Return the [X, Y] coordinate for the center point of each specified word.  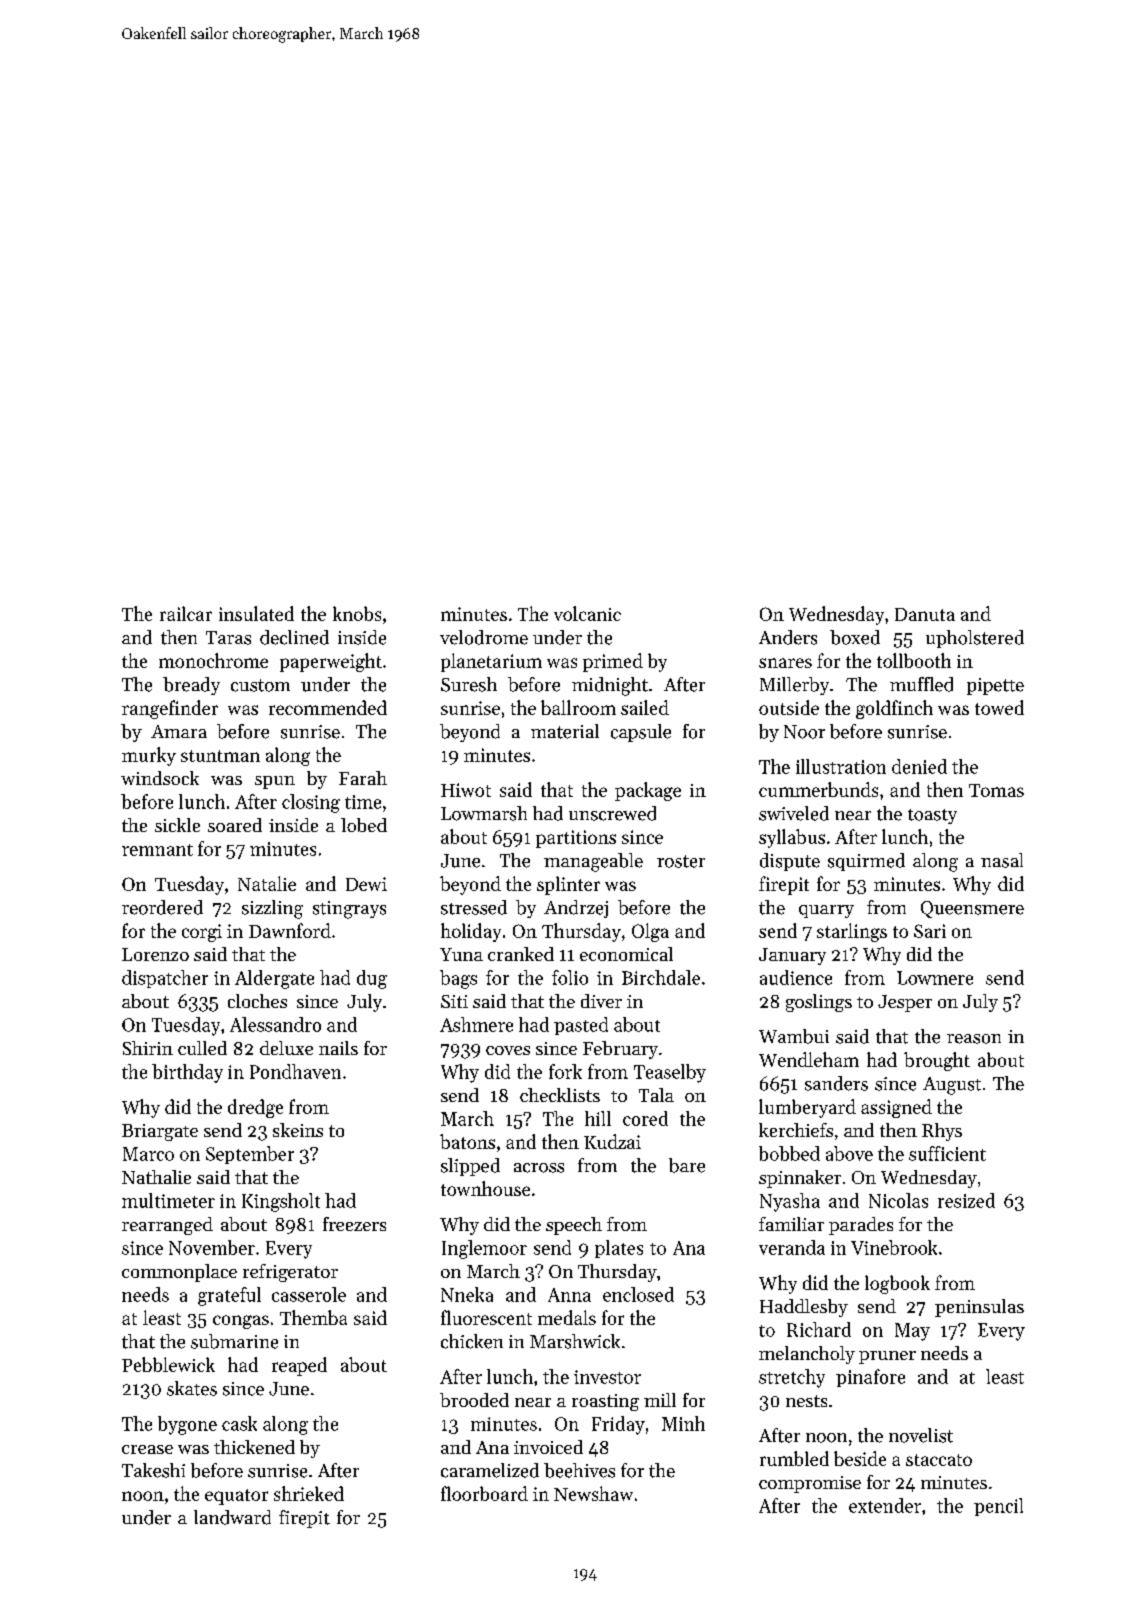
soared [235, 825]
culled [202, 1048]
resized [966, 1200]
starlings [852, 932]
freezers [354, 1224]
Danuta [925, 614]
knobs [357, 613]
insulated [256, 613]
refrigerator [290, 1273]
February [620, 1050]
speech [574, 1226]
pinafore [870, 1378]
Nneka [467, 1294]
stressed [474, 907]
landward [232, 1517]
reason [974, 1039]
